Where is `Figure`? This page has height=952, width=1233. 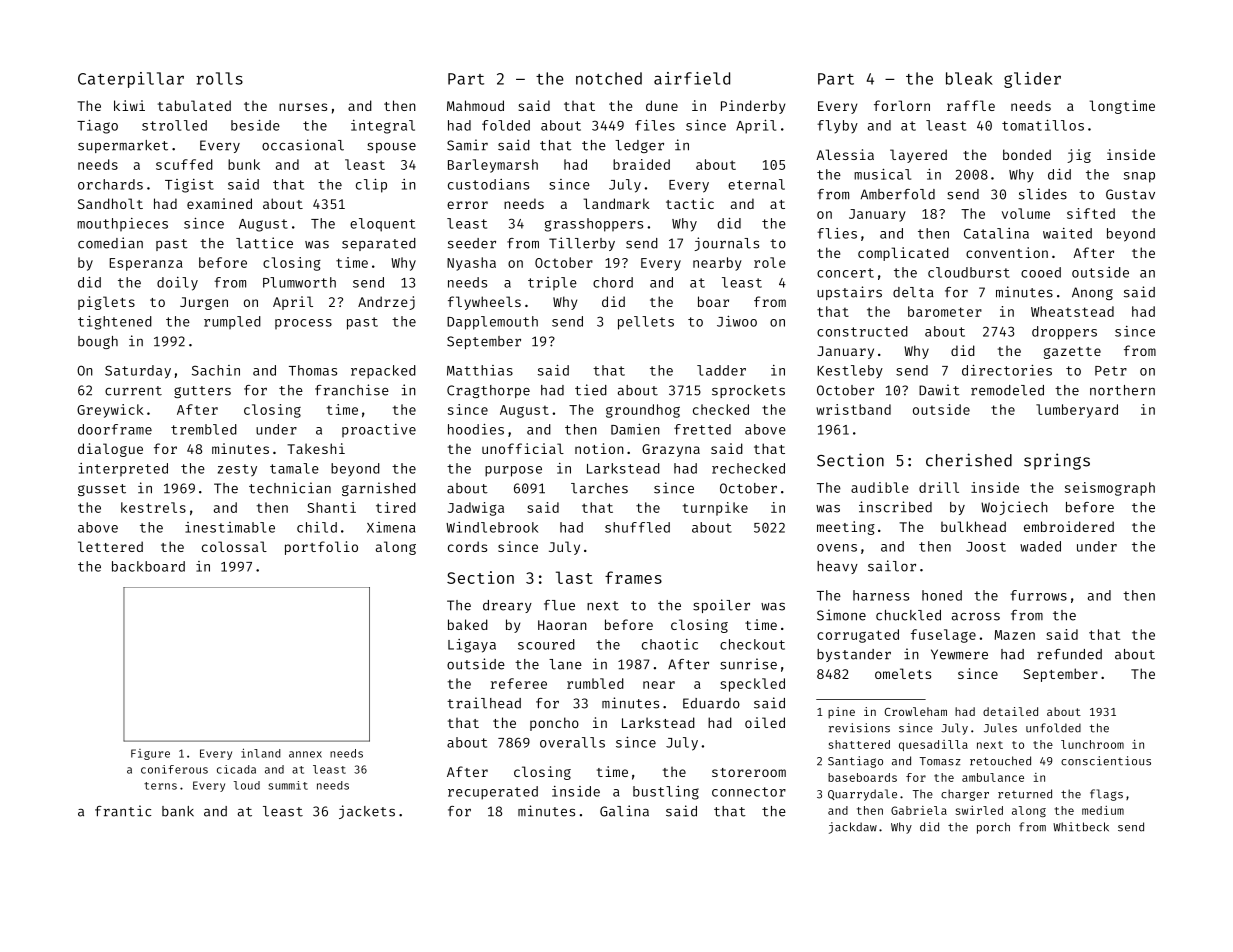 Figure is located at coordinates (150, 754).
